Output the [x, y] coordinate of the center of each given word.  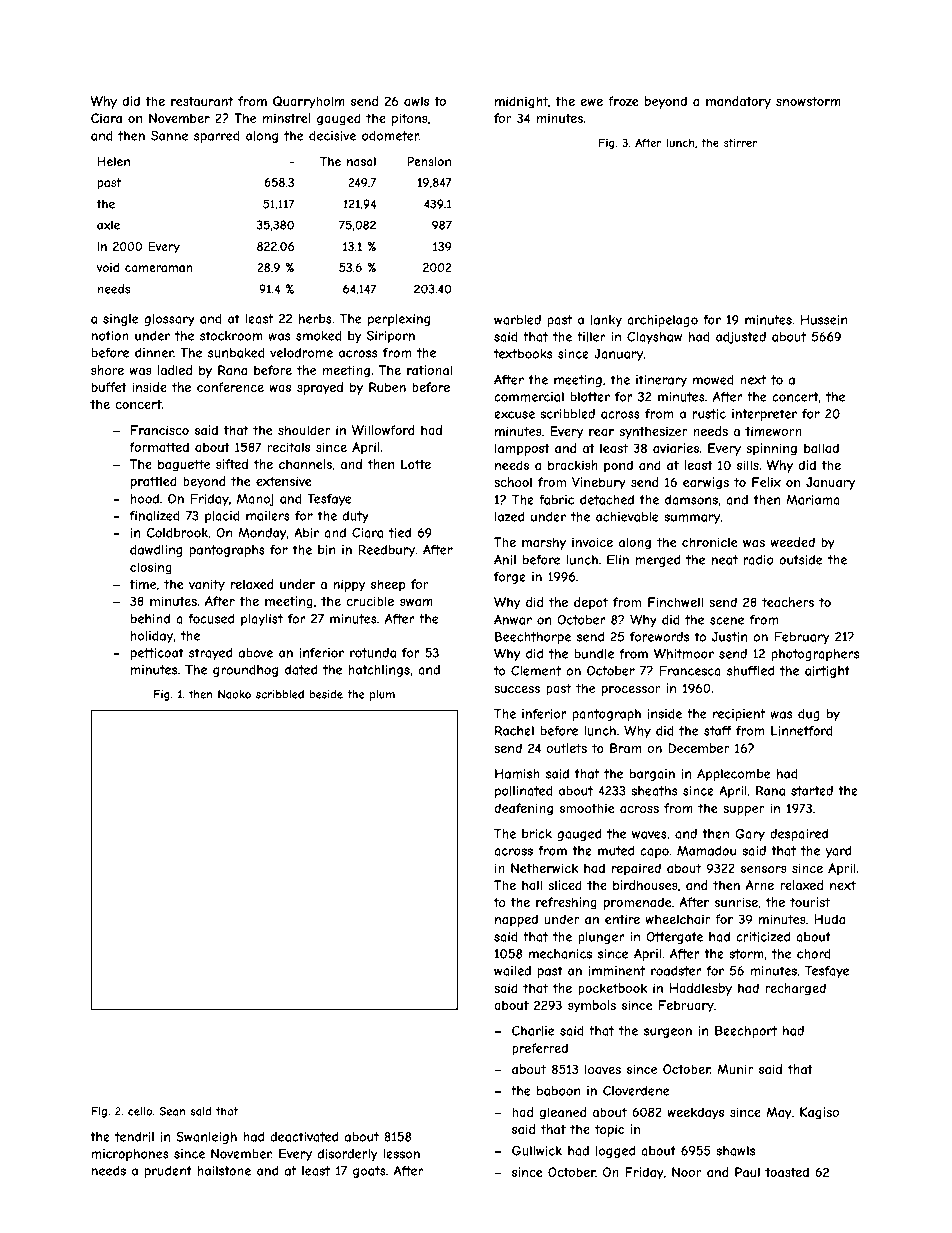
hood [145, 499]
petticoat [157, 654]
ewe [592, 102]
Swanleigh [206, 1138]
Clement [536, 671]
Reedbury [387, 551]
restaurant [202, 101]
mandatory [738, 102]
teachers [788, 602]
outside [800, 560]
